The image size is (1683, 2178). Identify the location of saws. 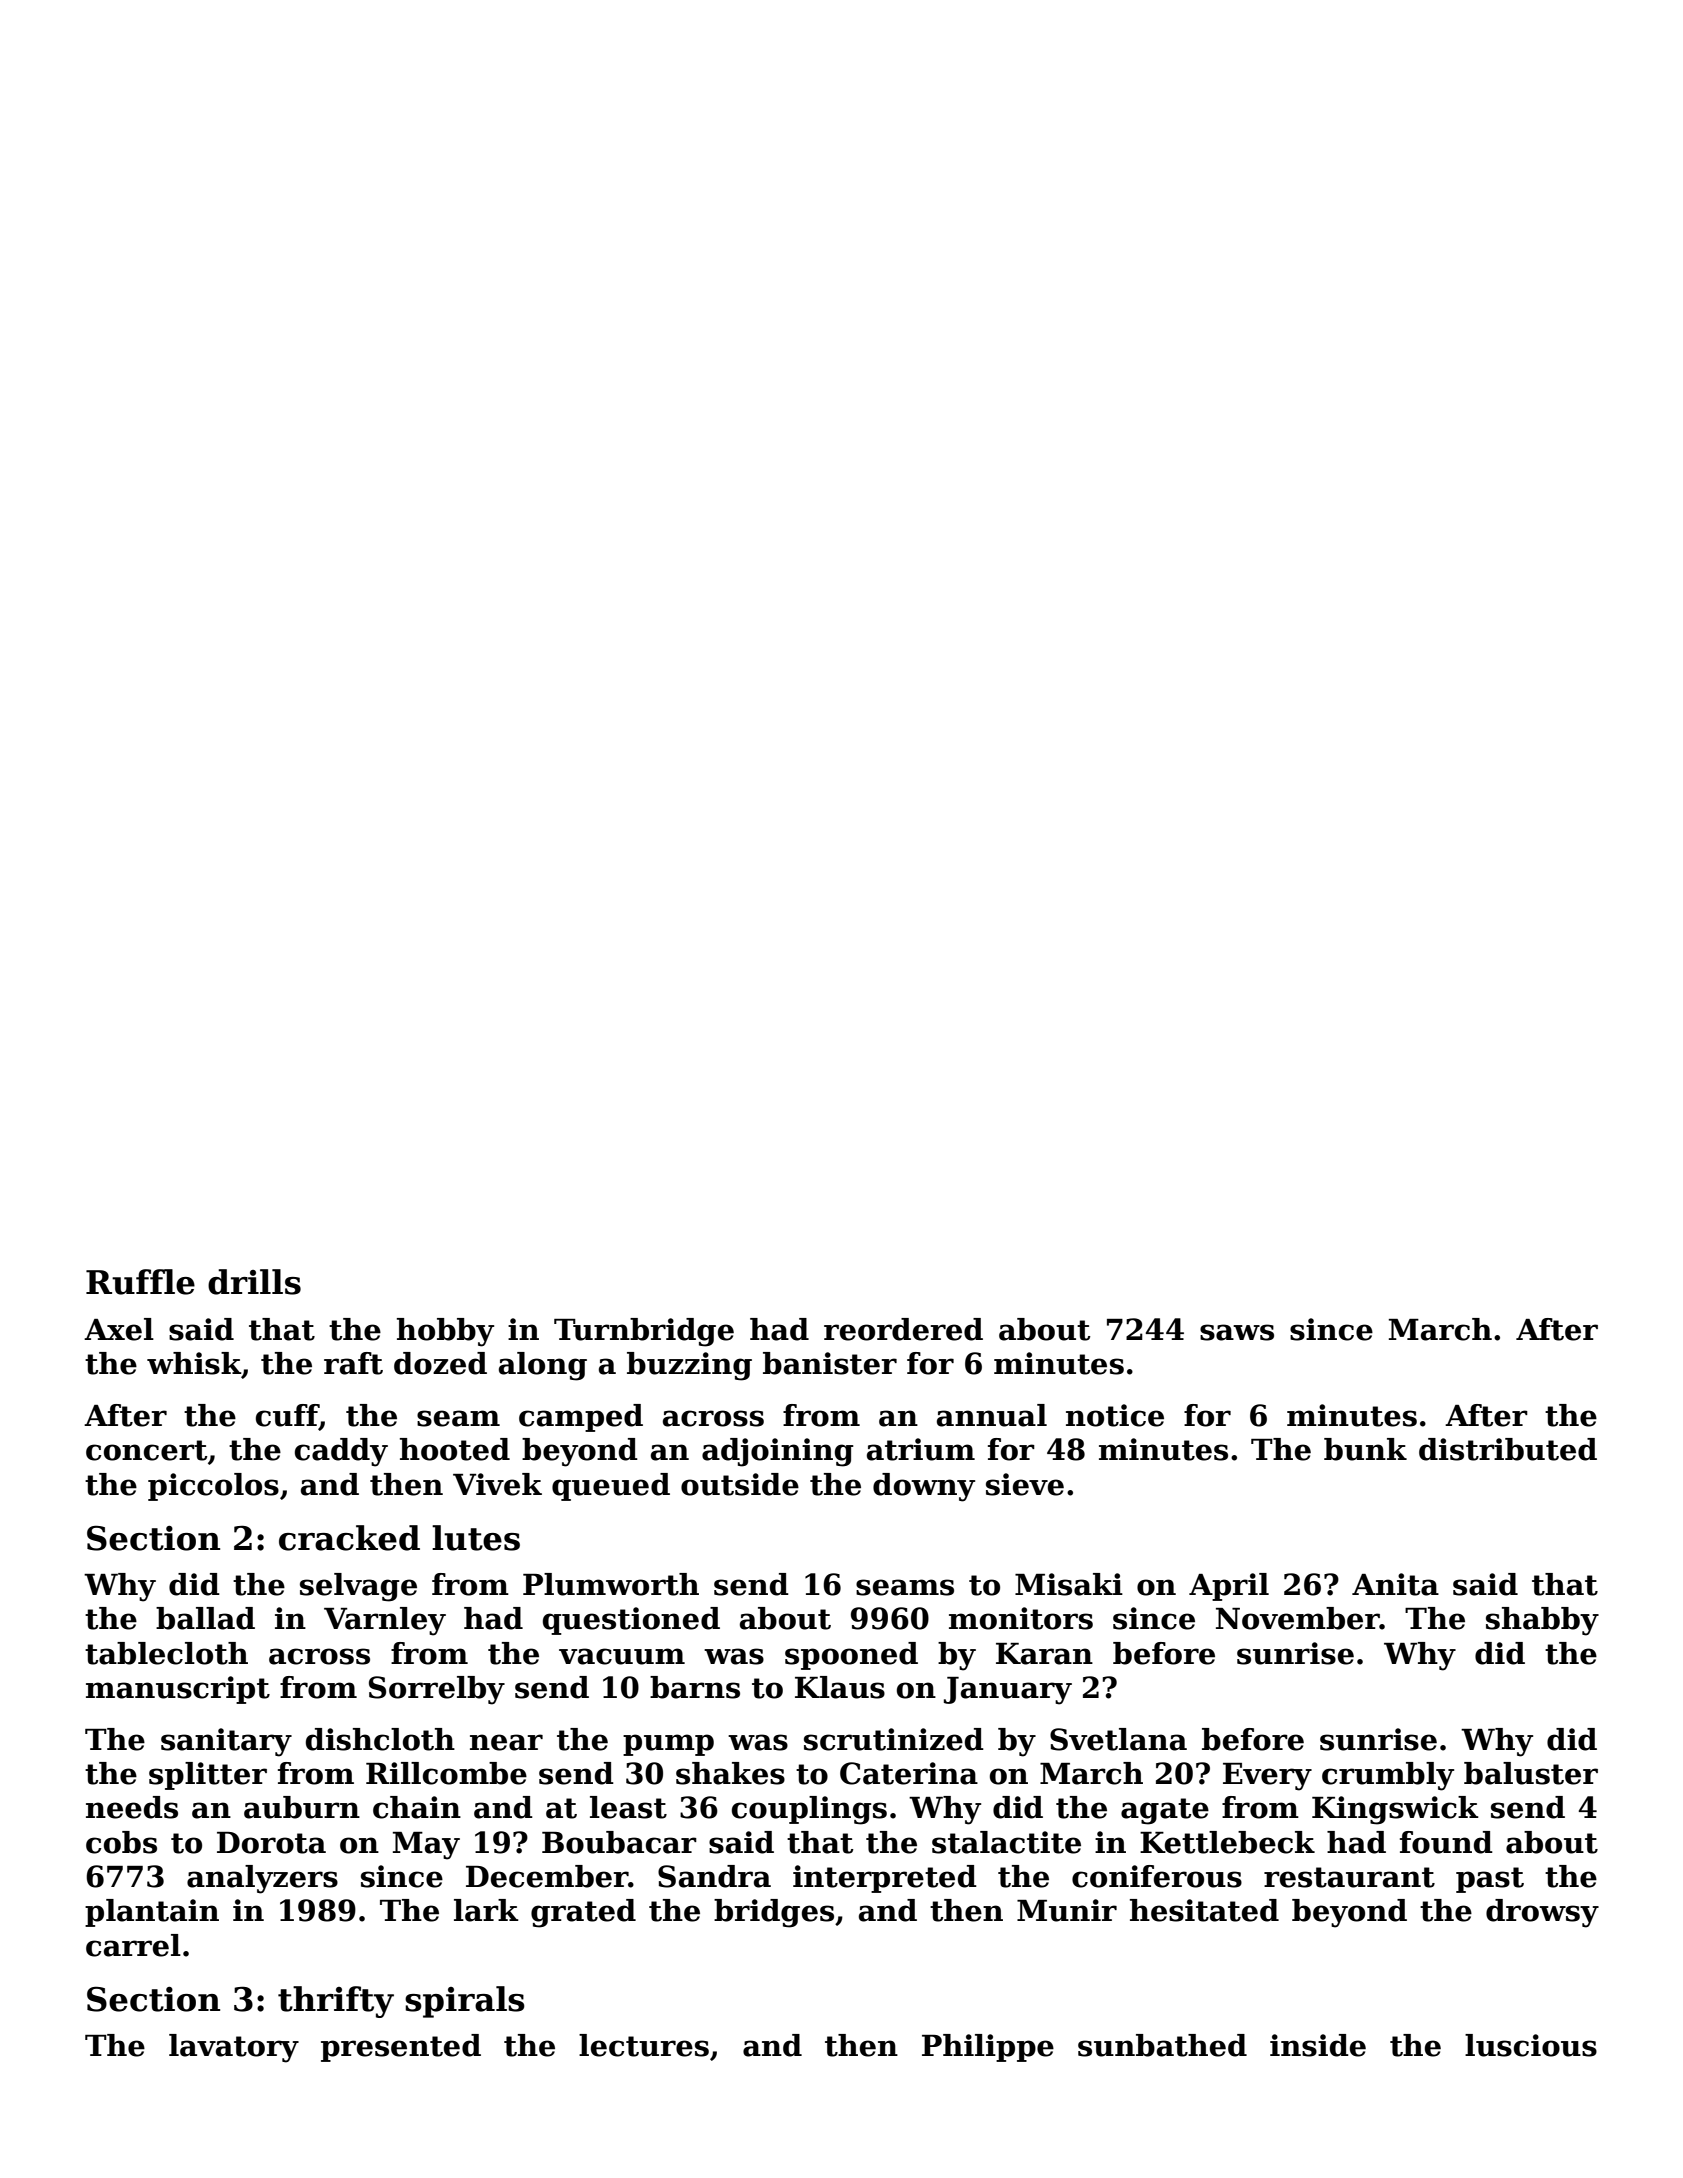
(1237, 1332).
